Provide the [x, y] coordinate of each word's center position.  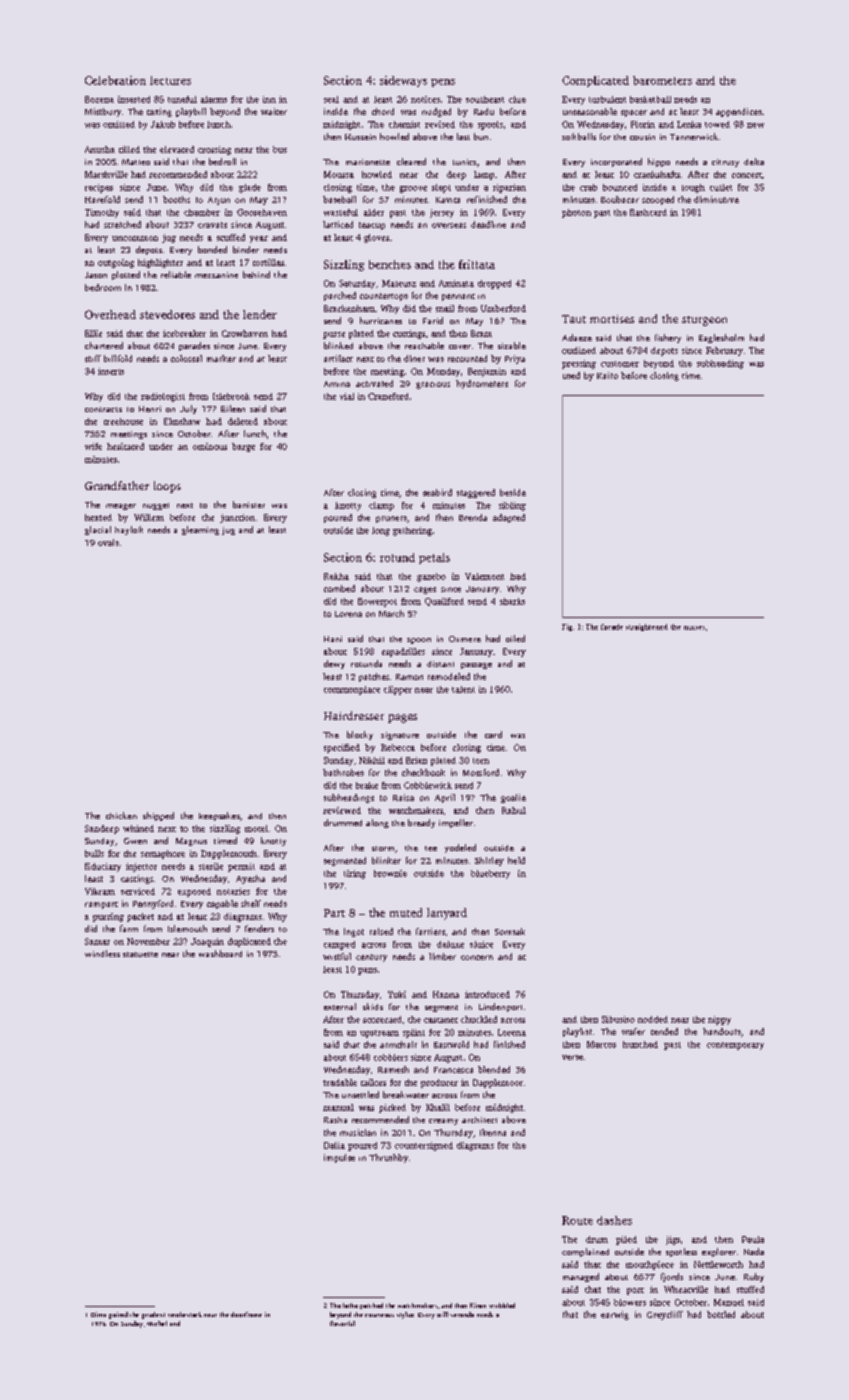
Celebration [115, 80]
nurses [694, 628]
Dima [98, 1314]
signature [400, 736]
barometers [662, 80]
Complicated [595, 81]
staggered [476, 493]
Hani [333, 639]
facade [612, 627]
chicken [121, 815]
